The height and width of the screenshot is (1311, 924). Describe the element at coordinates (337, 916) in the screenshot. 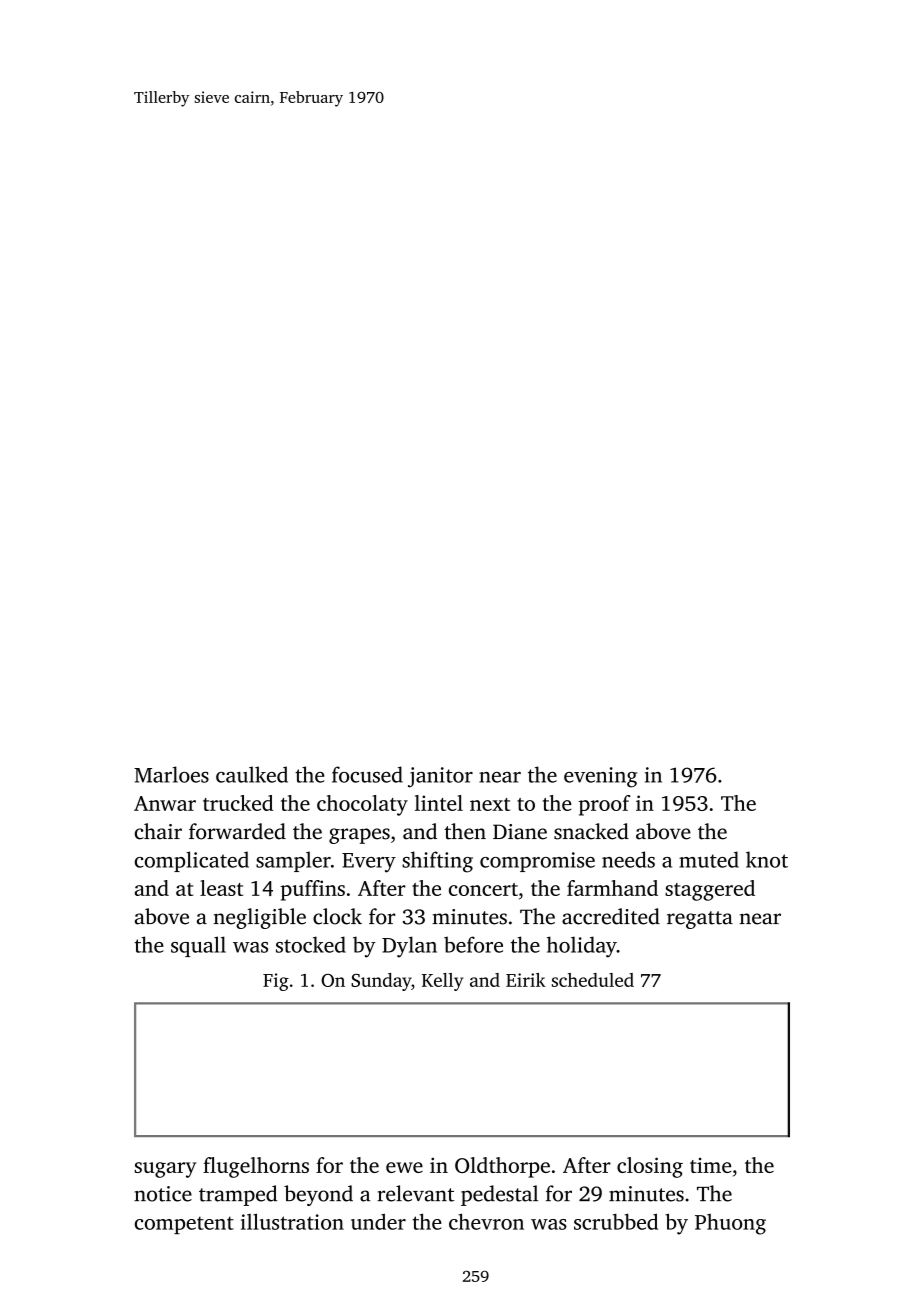

I see `clock` at that location.
